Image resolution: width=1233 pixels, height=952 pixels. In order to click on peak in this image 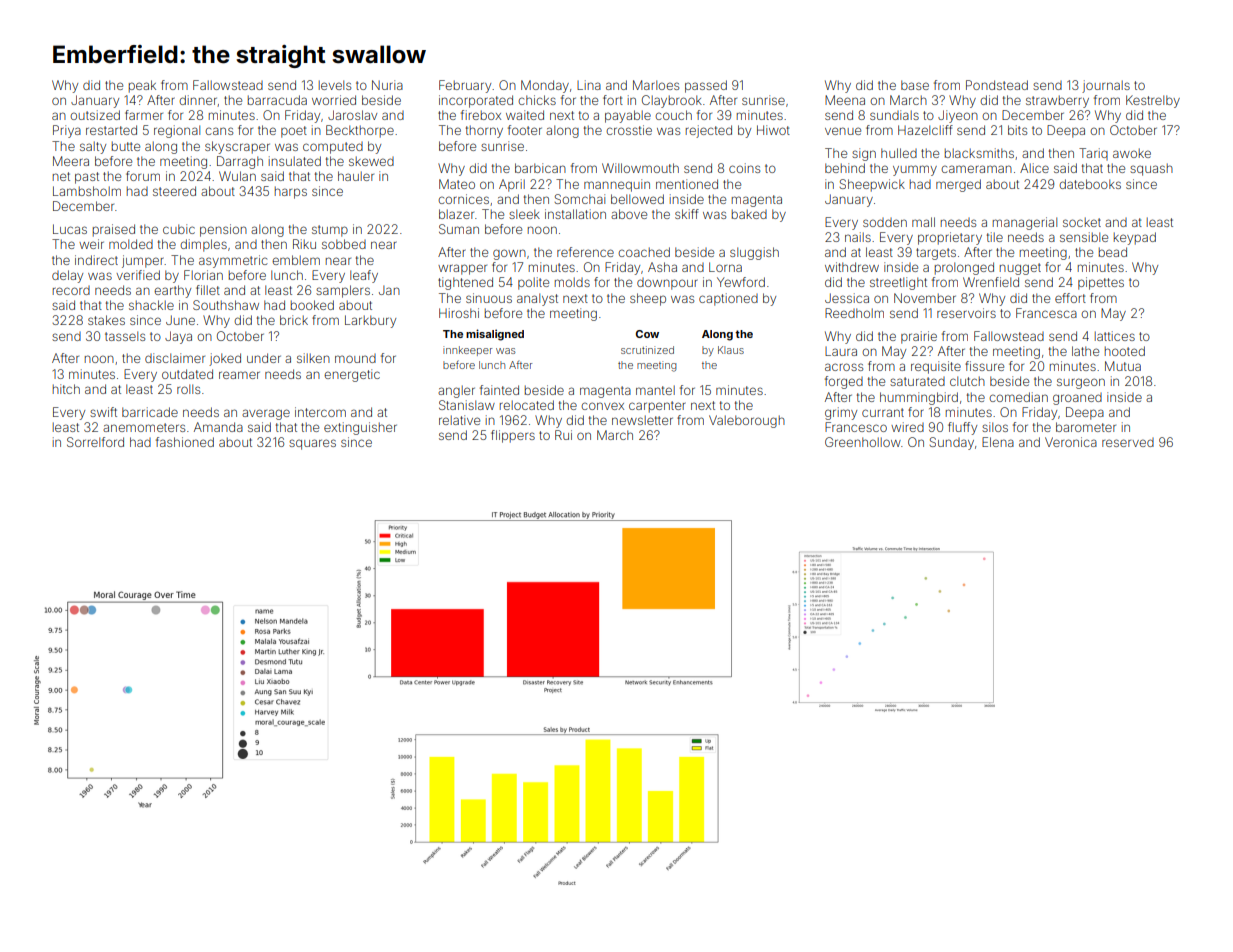, I will do `click(142, 86)`.
